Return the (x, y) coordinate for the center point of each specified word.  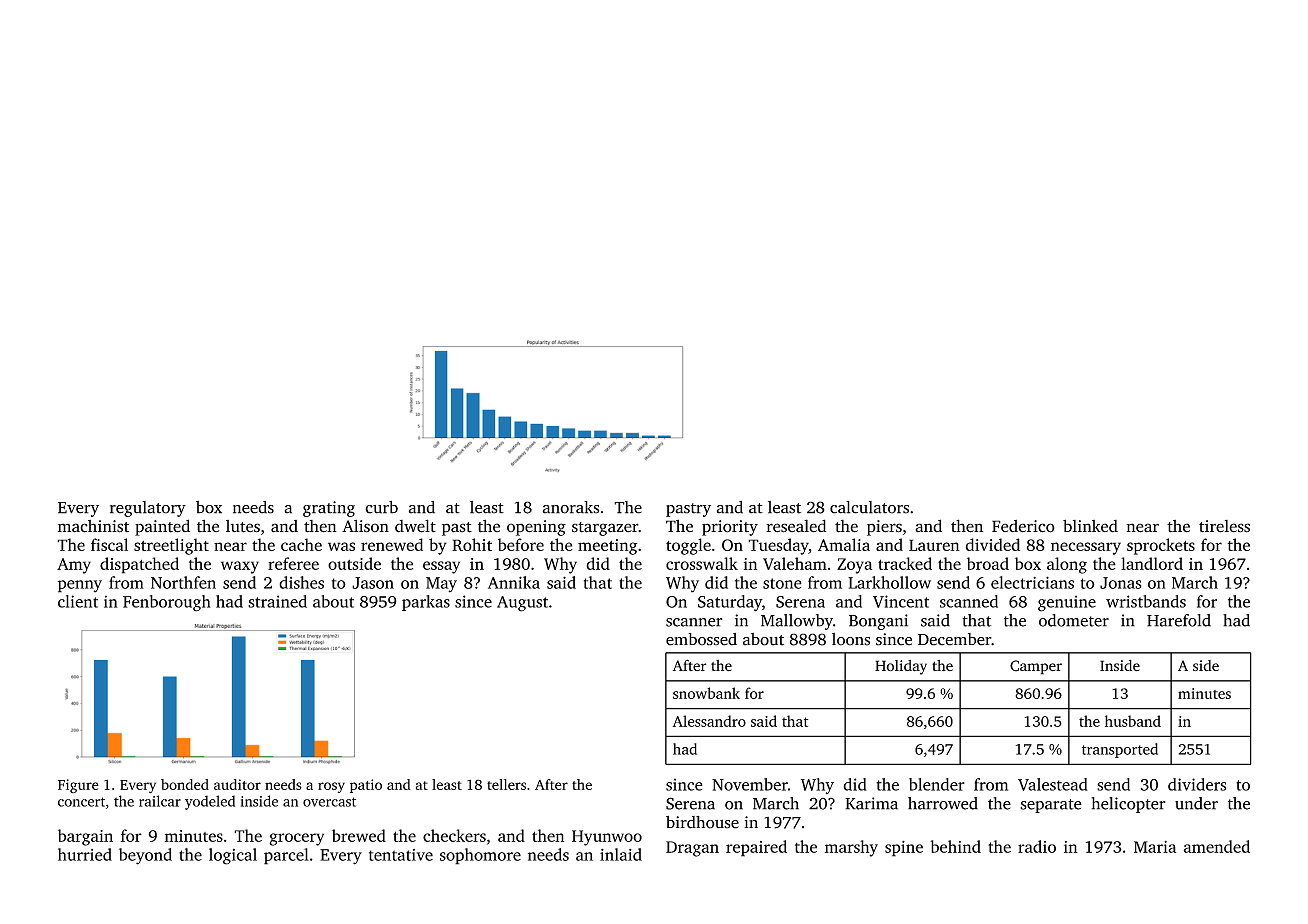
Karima (871, 803)
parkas (426, 603)
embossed (701, 639)
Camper (1036, 667)
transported (1120, 750)
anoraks (571, 507)
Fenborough (167, 603)
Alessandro (709, 721)
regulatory (148, 509)
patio (366, 786)
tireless (1224, 526)
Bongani (878, 622)
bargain (85, 837)
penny (80, 586)
